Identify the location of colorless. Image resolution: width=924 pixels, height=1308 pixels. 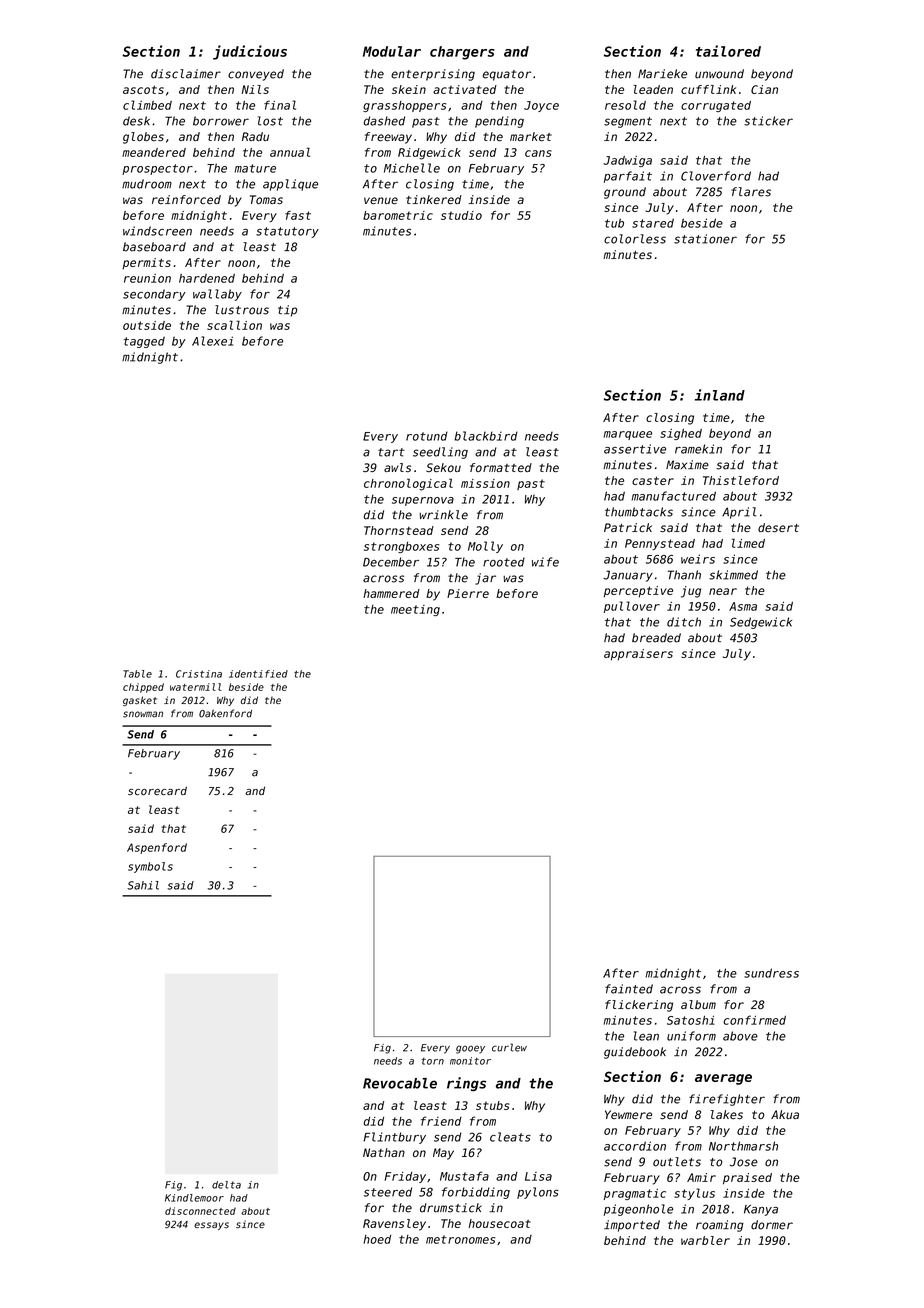
(635, 239).
